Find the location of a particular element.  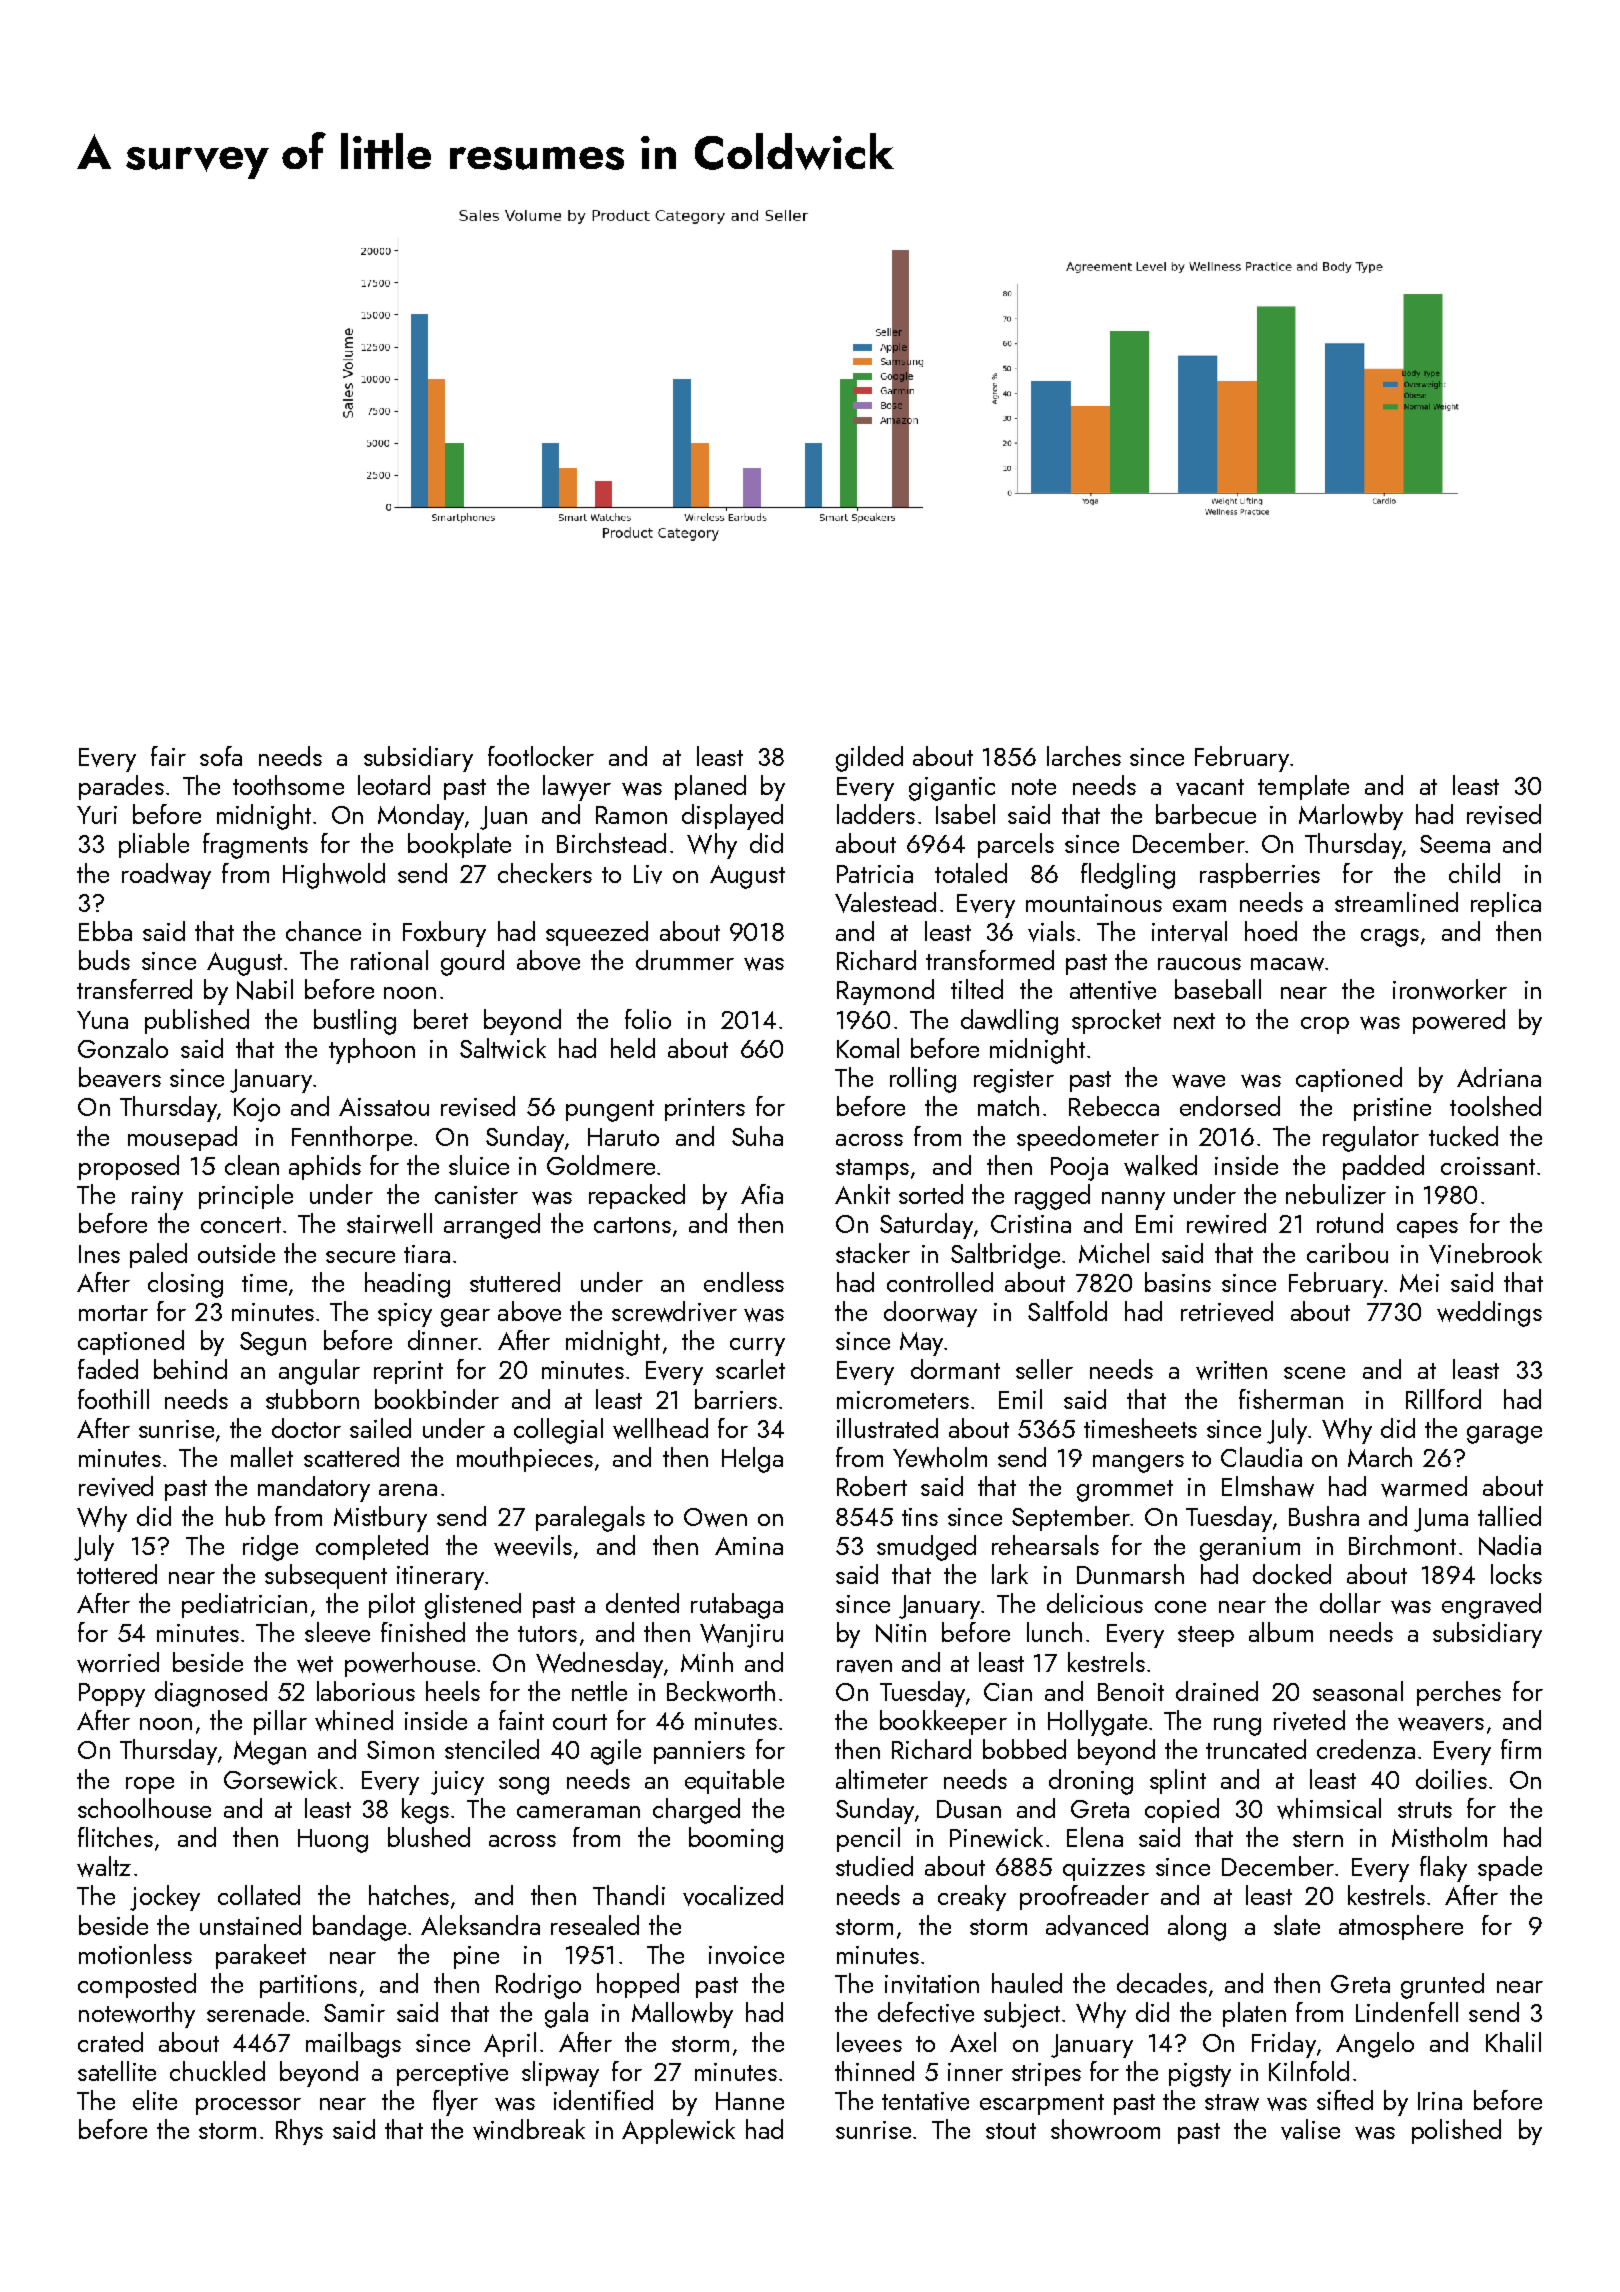

Yewholm is located at coordinates (940, 1457).
